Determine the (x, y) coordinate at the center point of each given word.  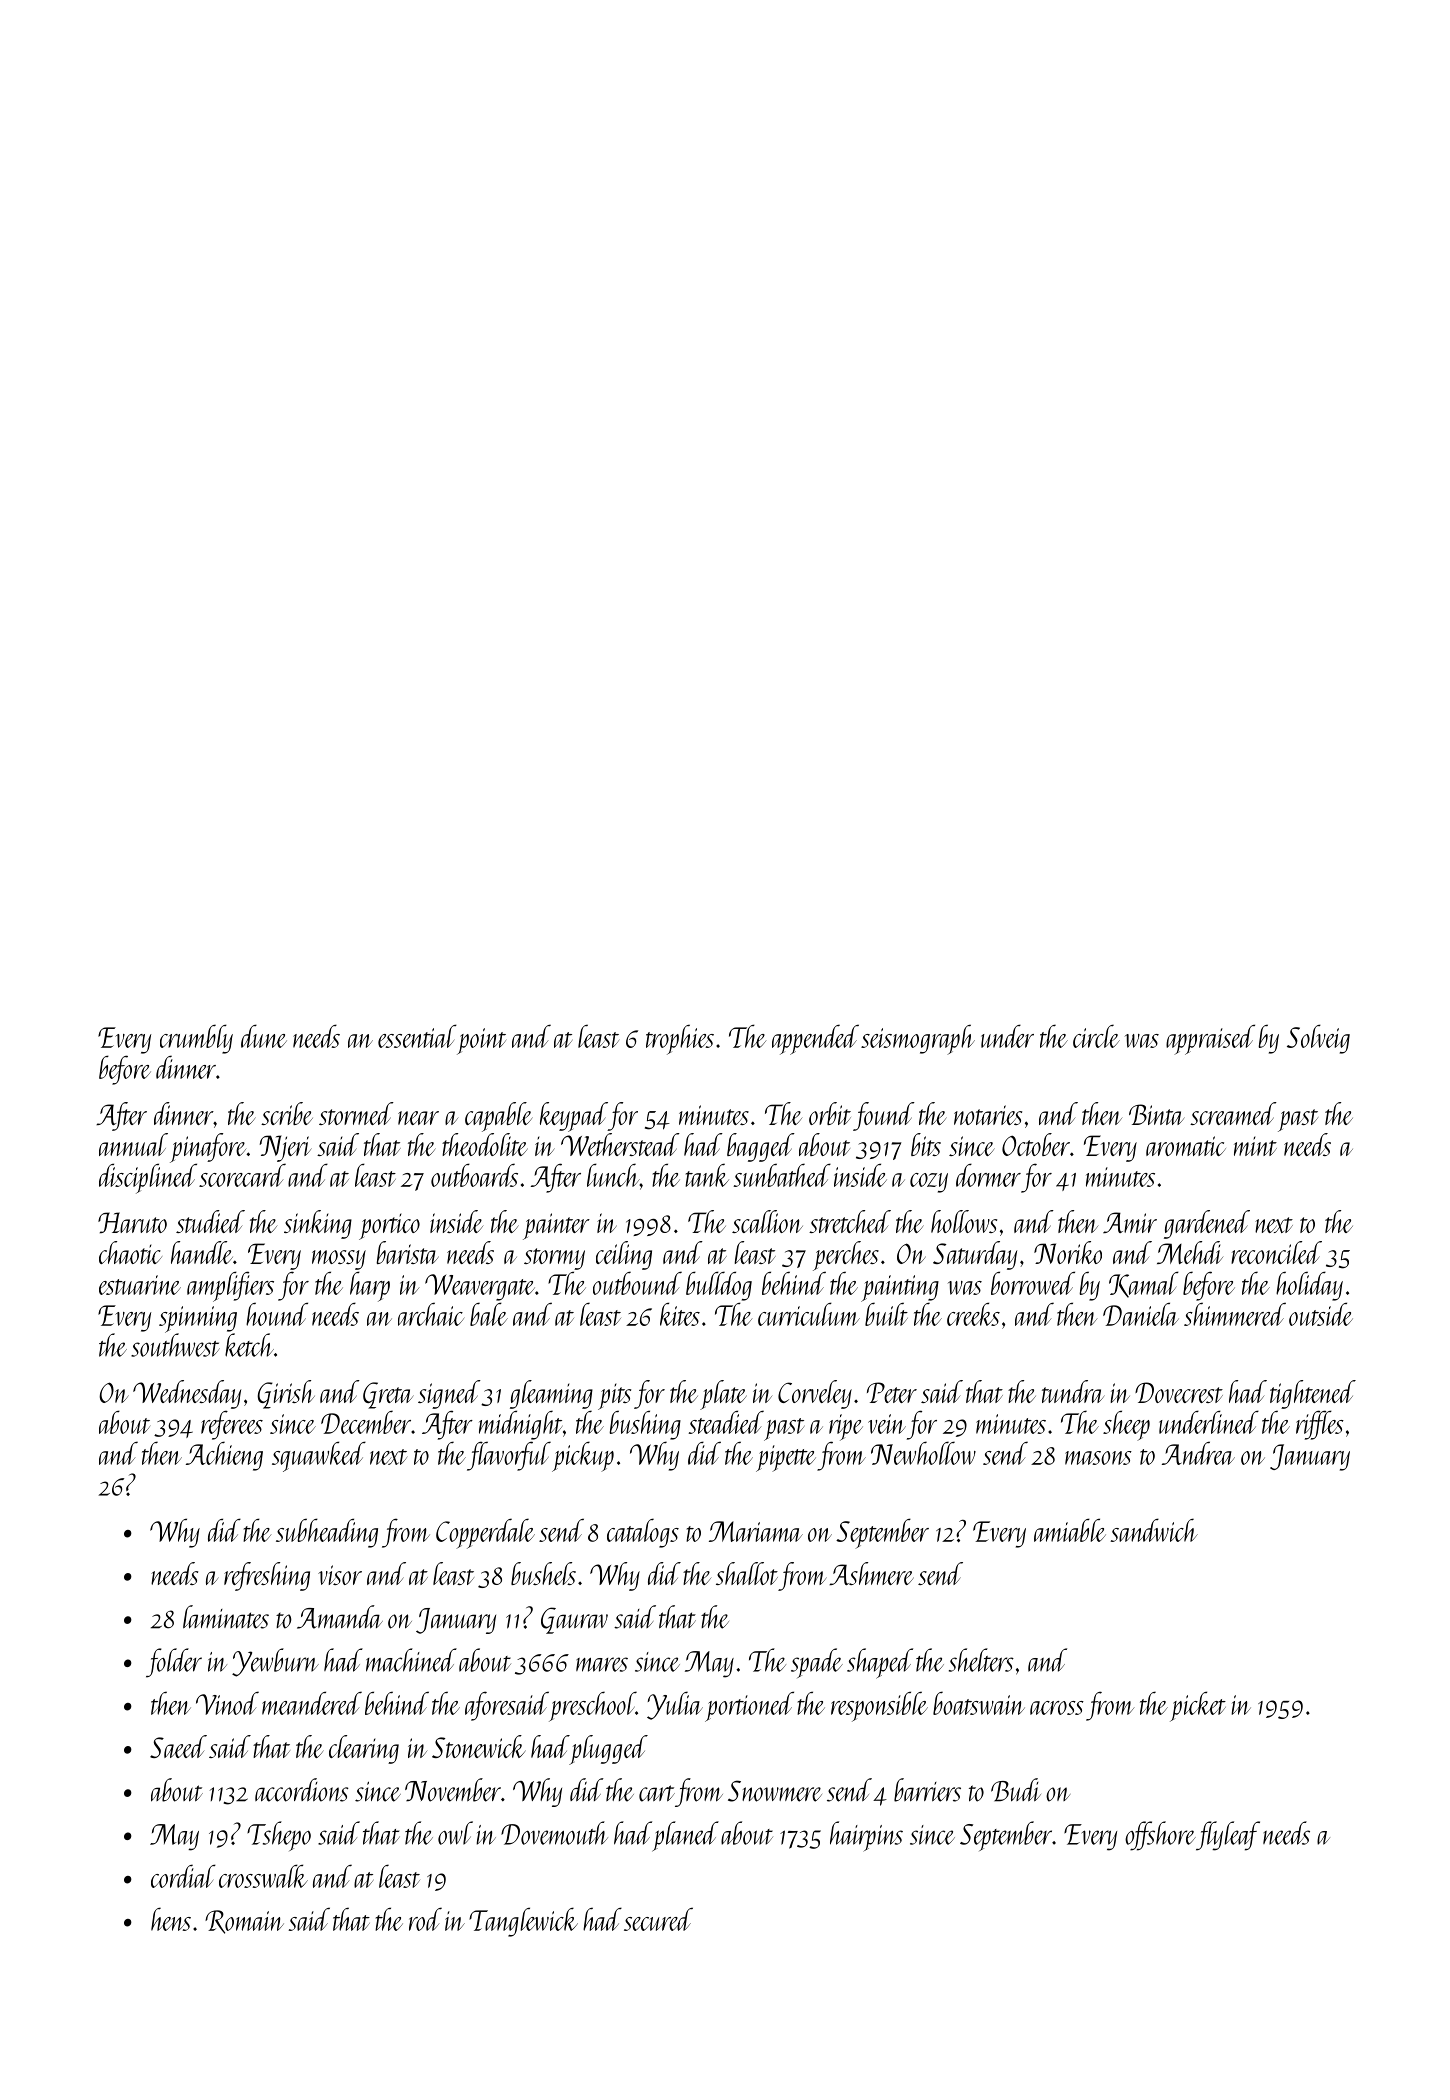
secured (658, 1919)
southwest (175, 1345)
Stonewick (479, 1746)
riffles (1320, 1425)
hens (171, 1919)
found (884, 1116)
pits (614, 1397)
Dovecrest (1179, 1392)
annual (133, 1144)
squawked (319, 1456)
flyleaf (1228, 1836)
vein (887, 1424)
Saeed (178, 1746)
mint (1255, 1146)
